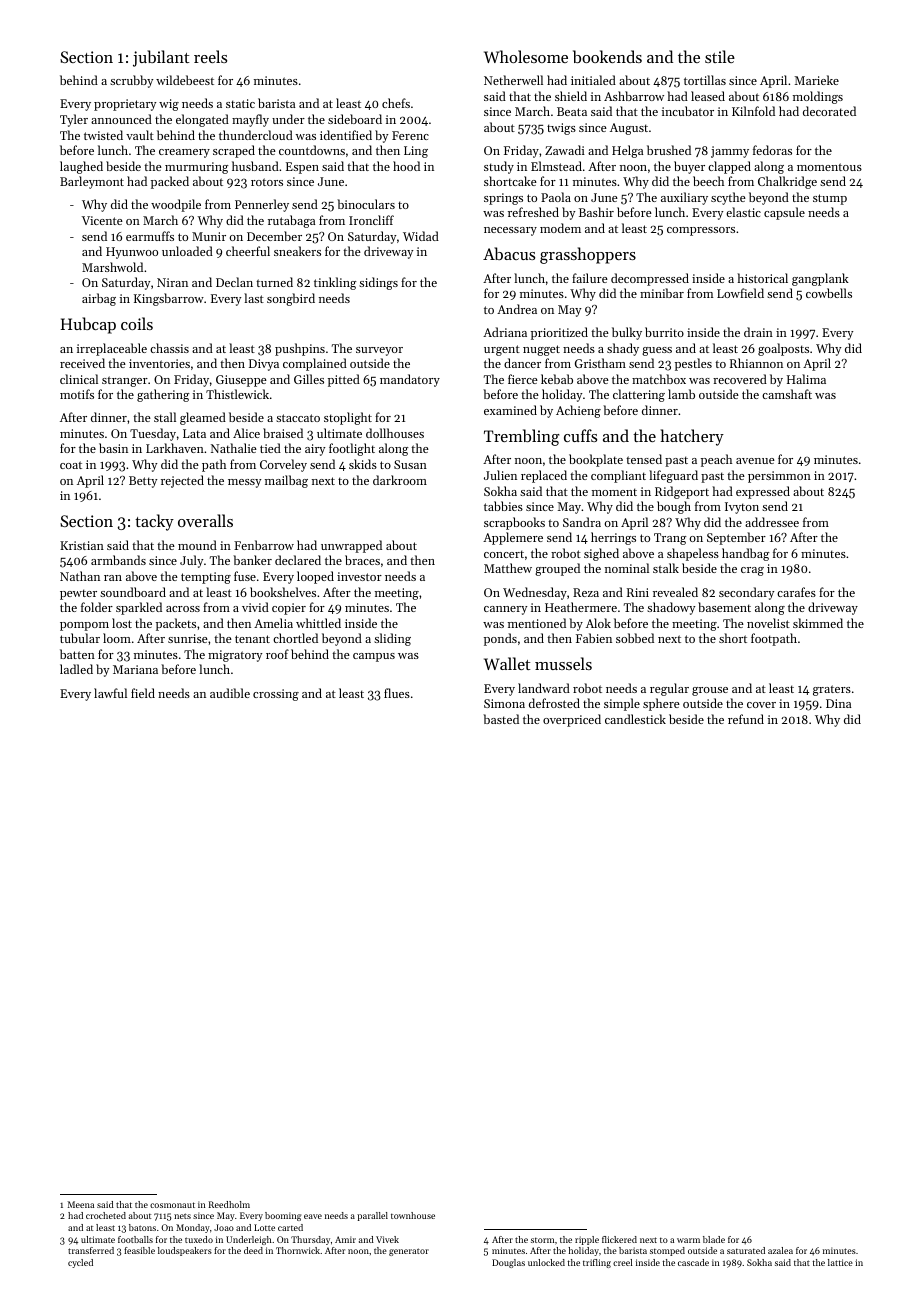  What do you see at coordinates (169, 299) in the page?
I see `Kingsbarrow` at bounding box center [169, 299].
